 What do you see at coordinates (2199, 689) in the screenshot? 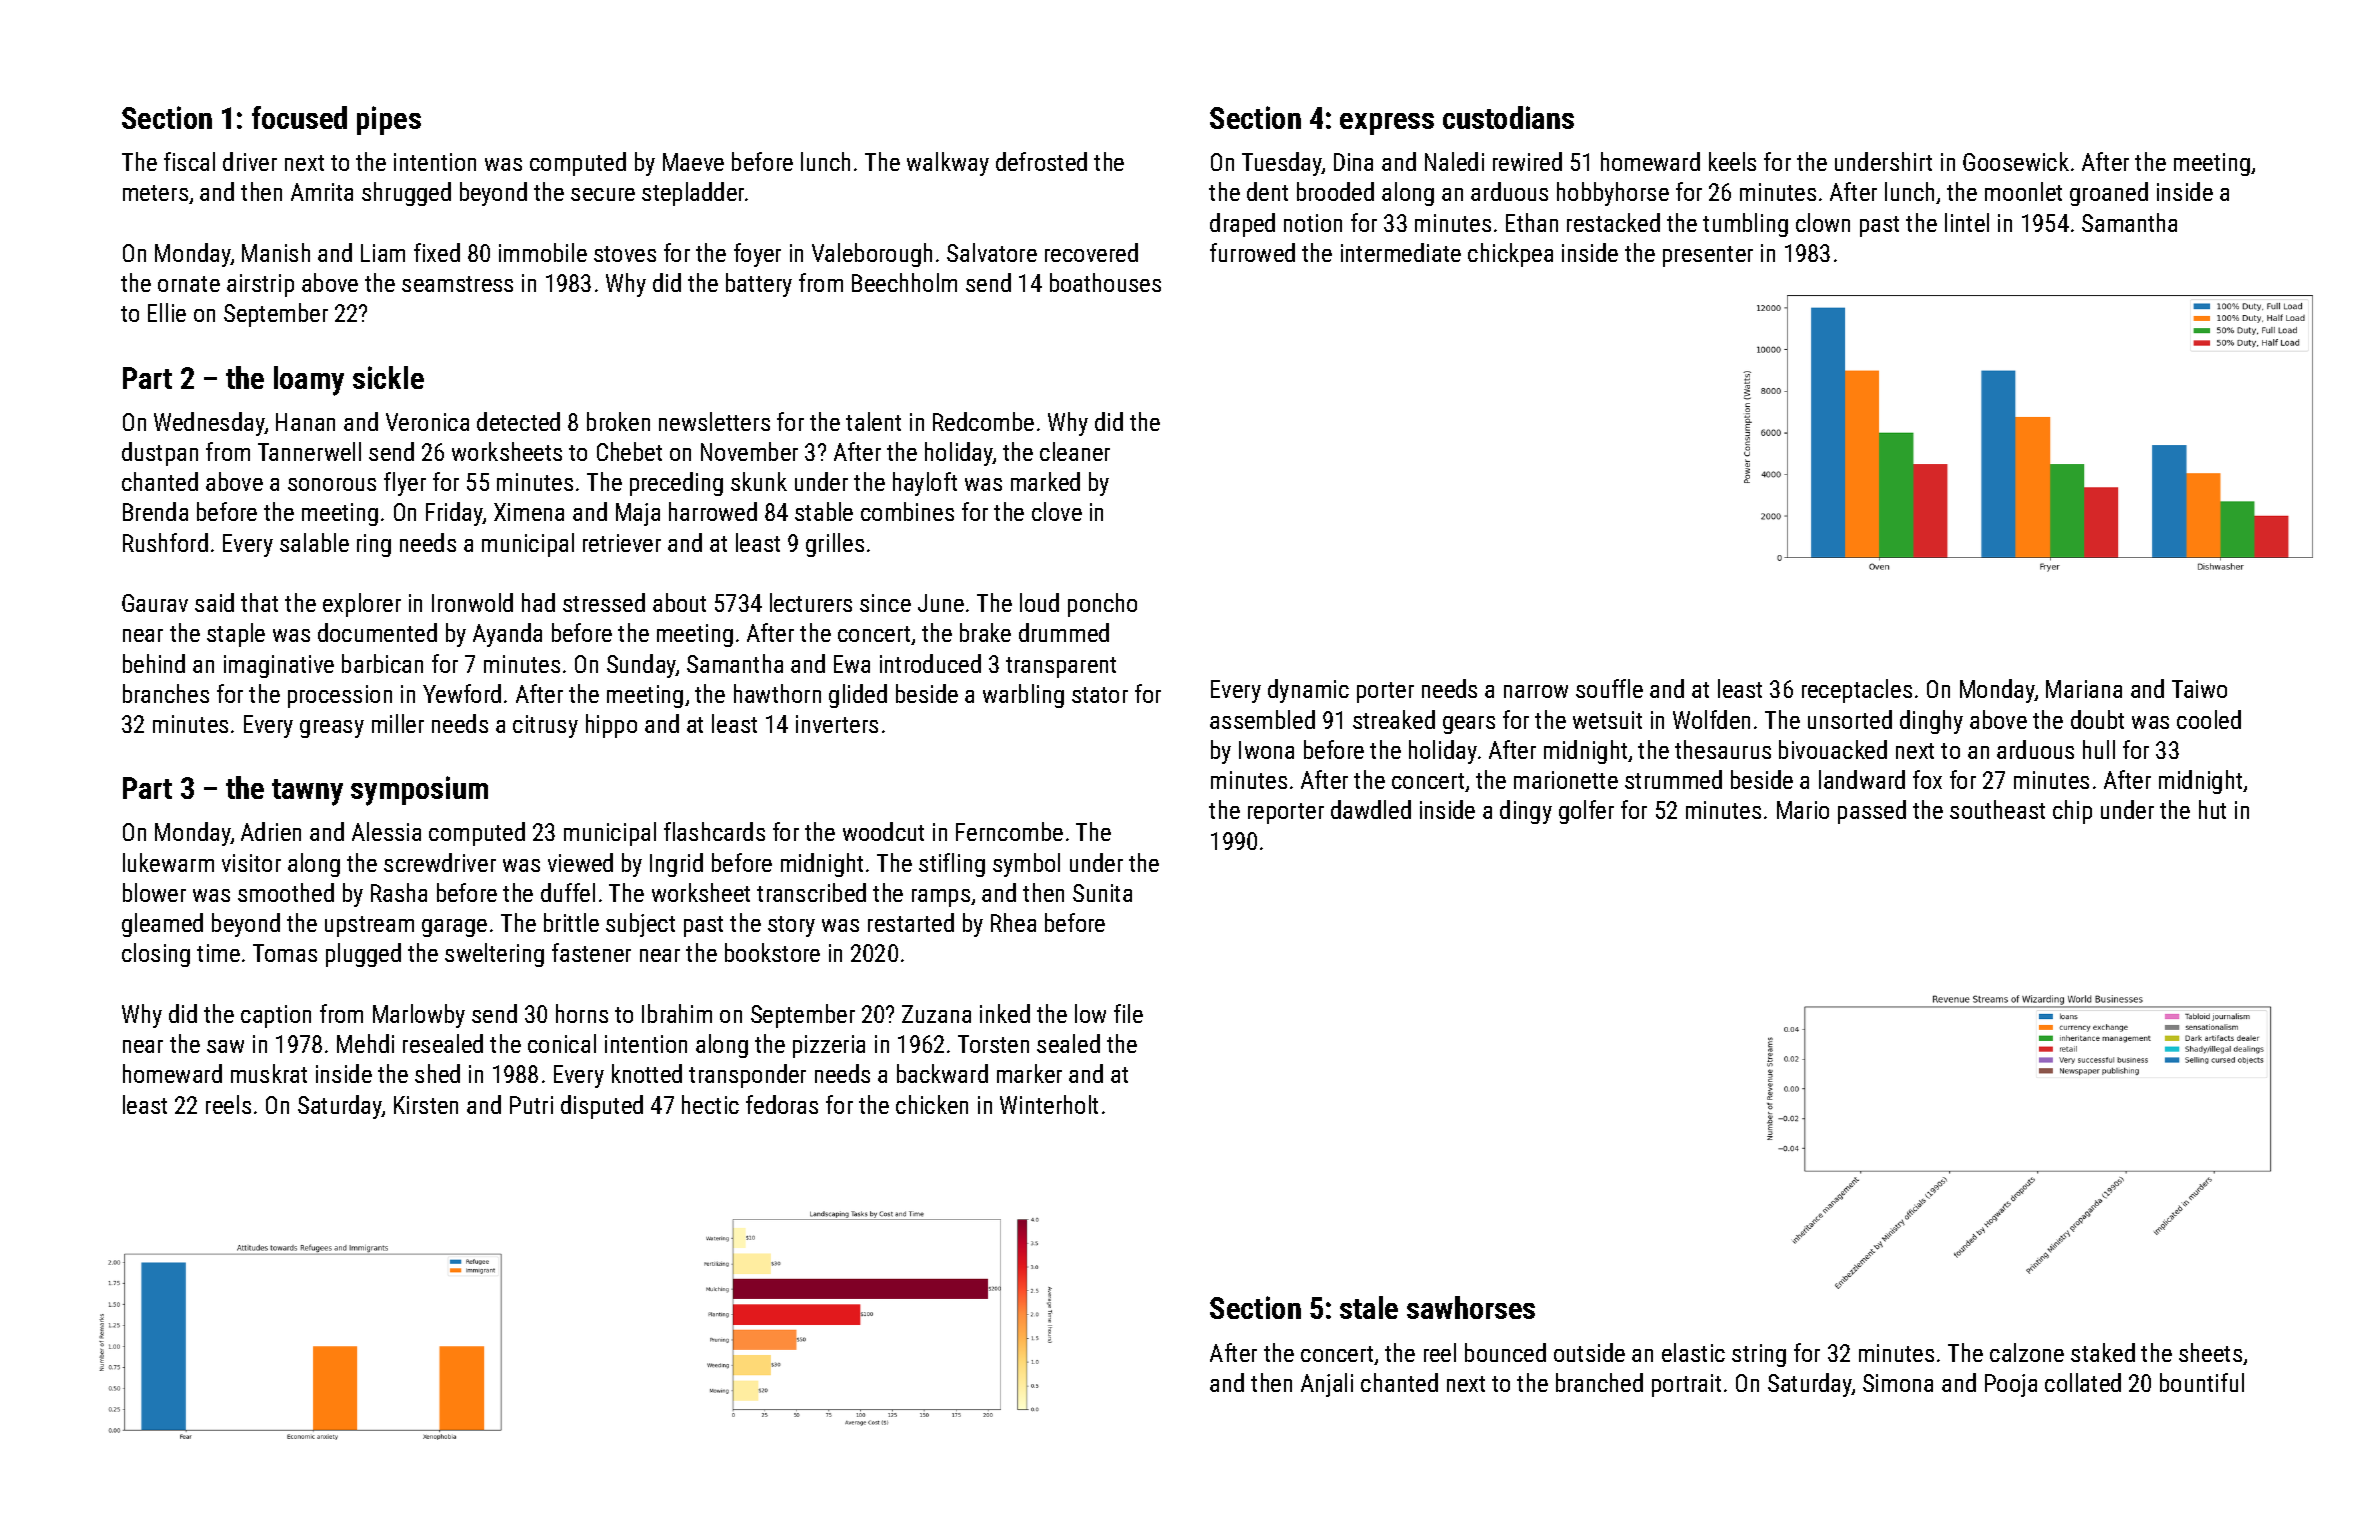
I see `Taiwo` at bounding box center [2199, 689].
